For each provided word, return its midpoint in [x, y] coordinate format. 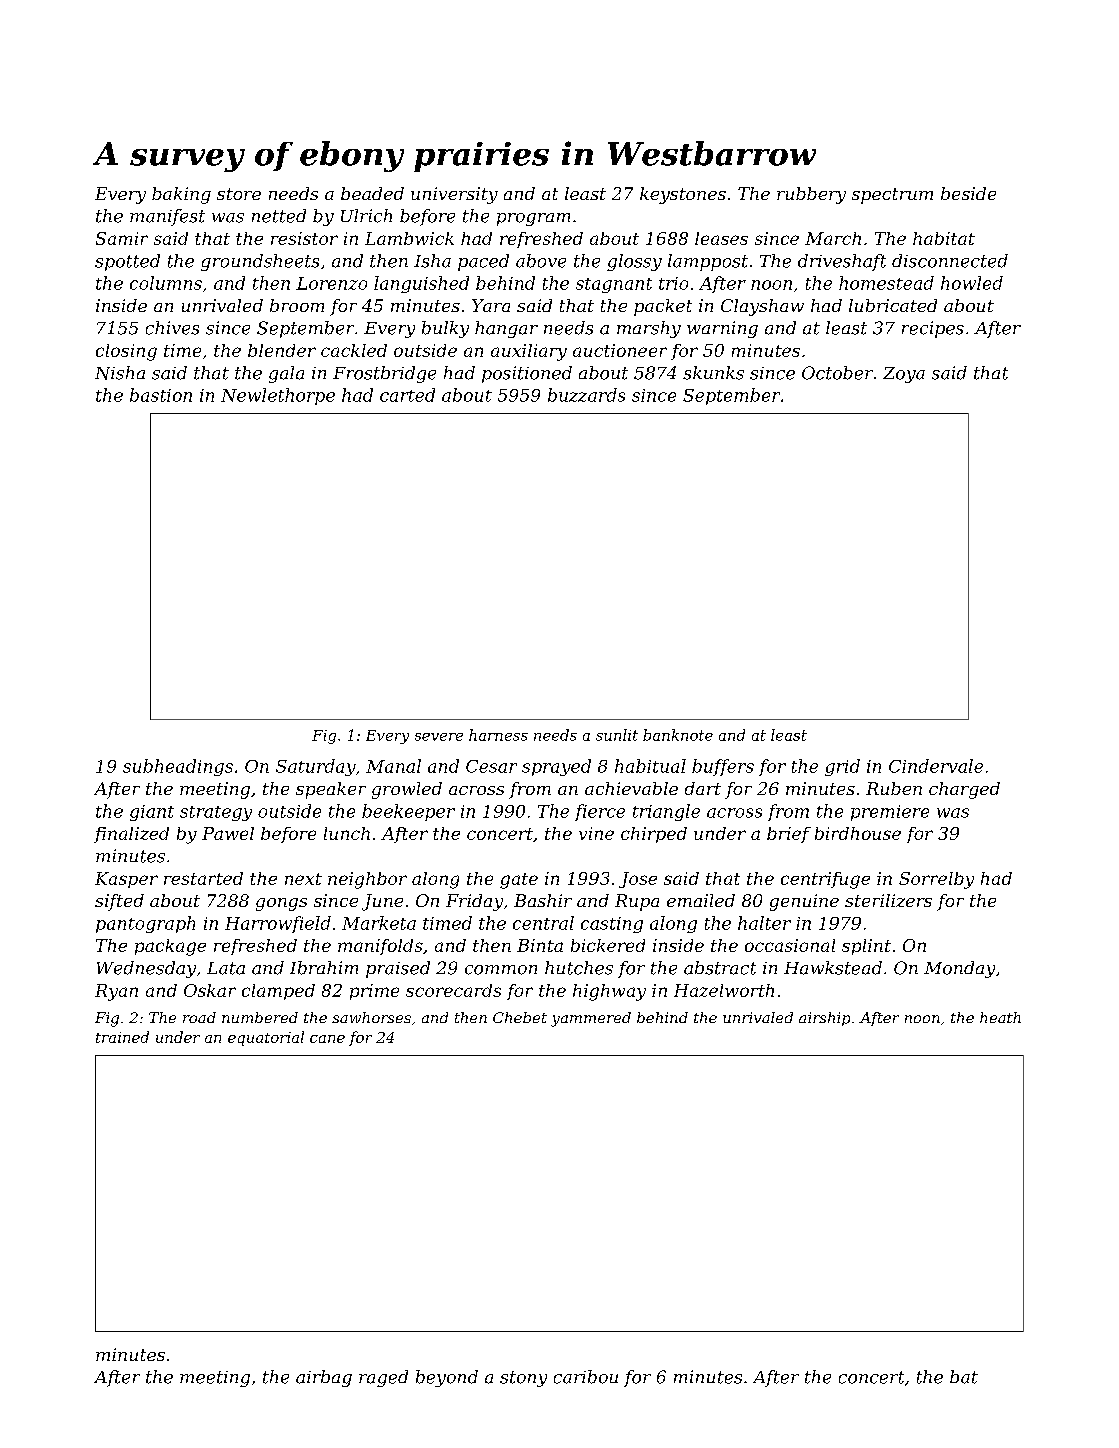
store [239, 194]
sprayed [556, 767]
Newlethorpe [278, 396]
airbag [324, 1378]
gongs [281, 904]
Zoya [904, 375]
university [454, 195]
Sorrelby [936, 880]
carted [407, 395]
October [837, 373]
